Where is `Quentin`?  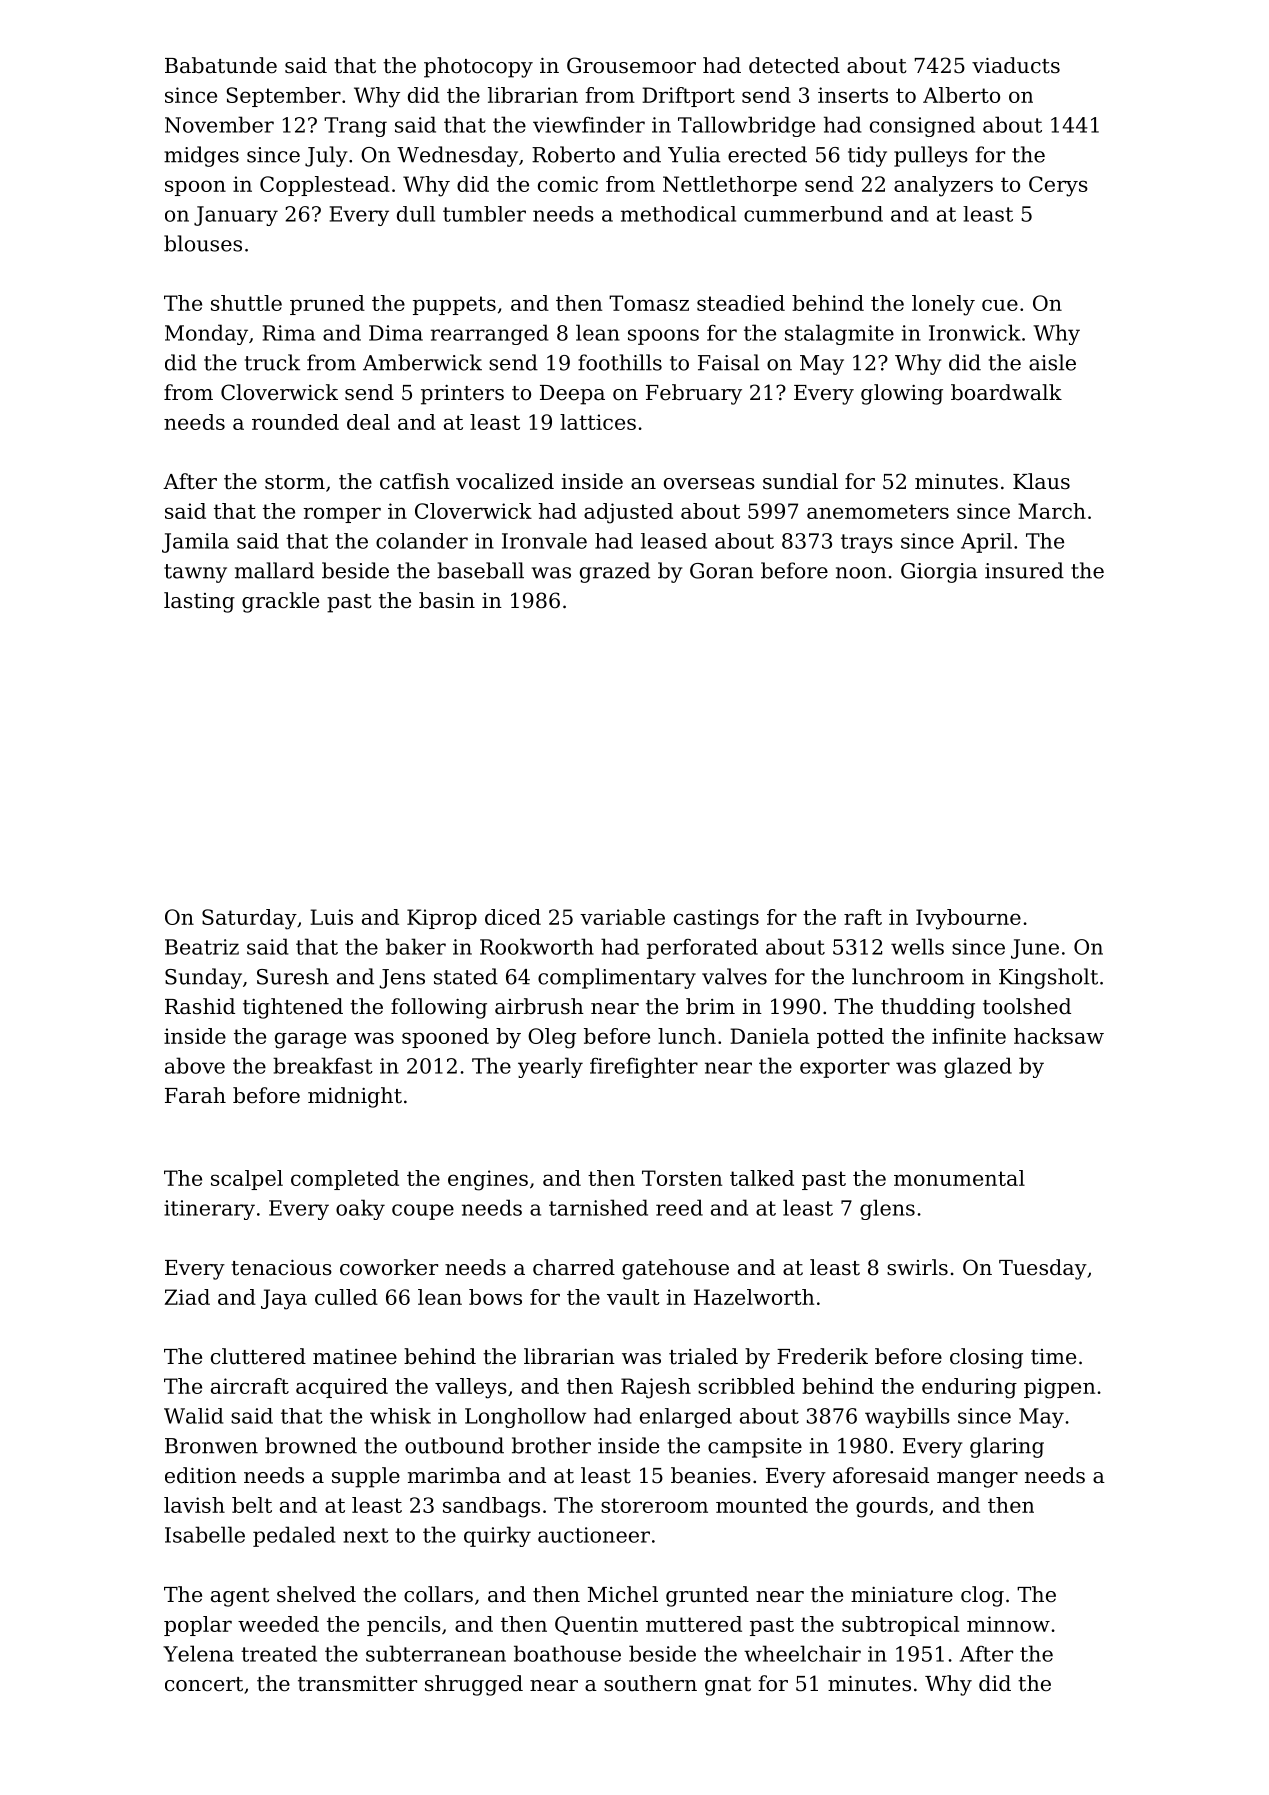 Quentin is located at coordinates (596, 1625).
